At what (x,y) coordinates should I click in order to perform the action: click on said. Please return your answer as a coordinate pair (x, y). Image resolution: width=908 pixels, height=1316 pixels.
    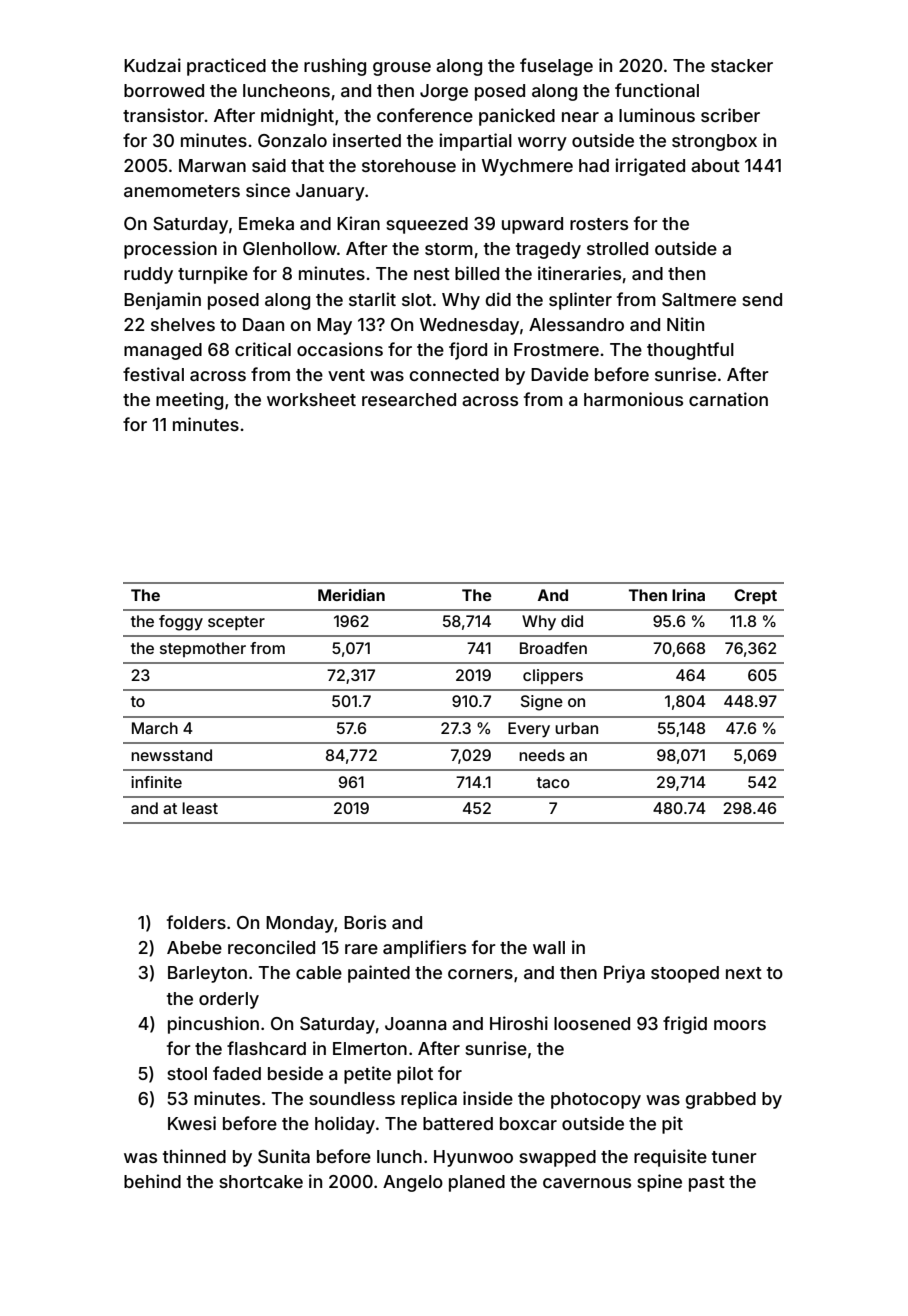
    Looking at the image, I should click on (269, 165).
